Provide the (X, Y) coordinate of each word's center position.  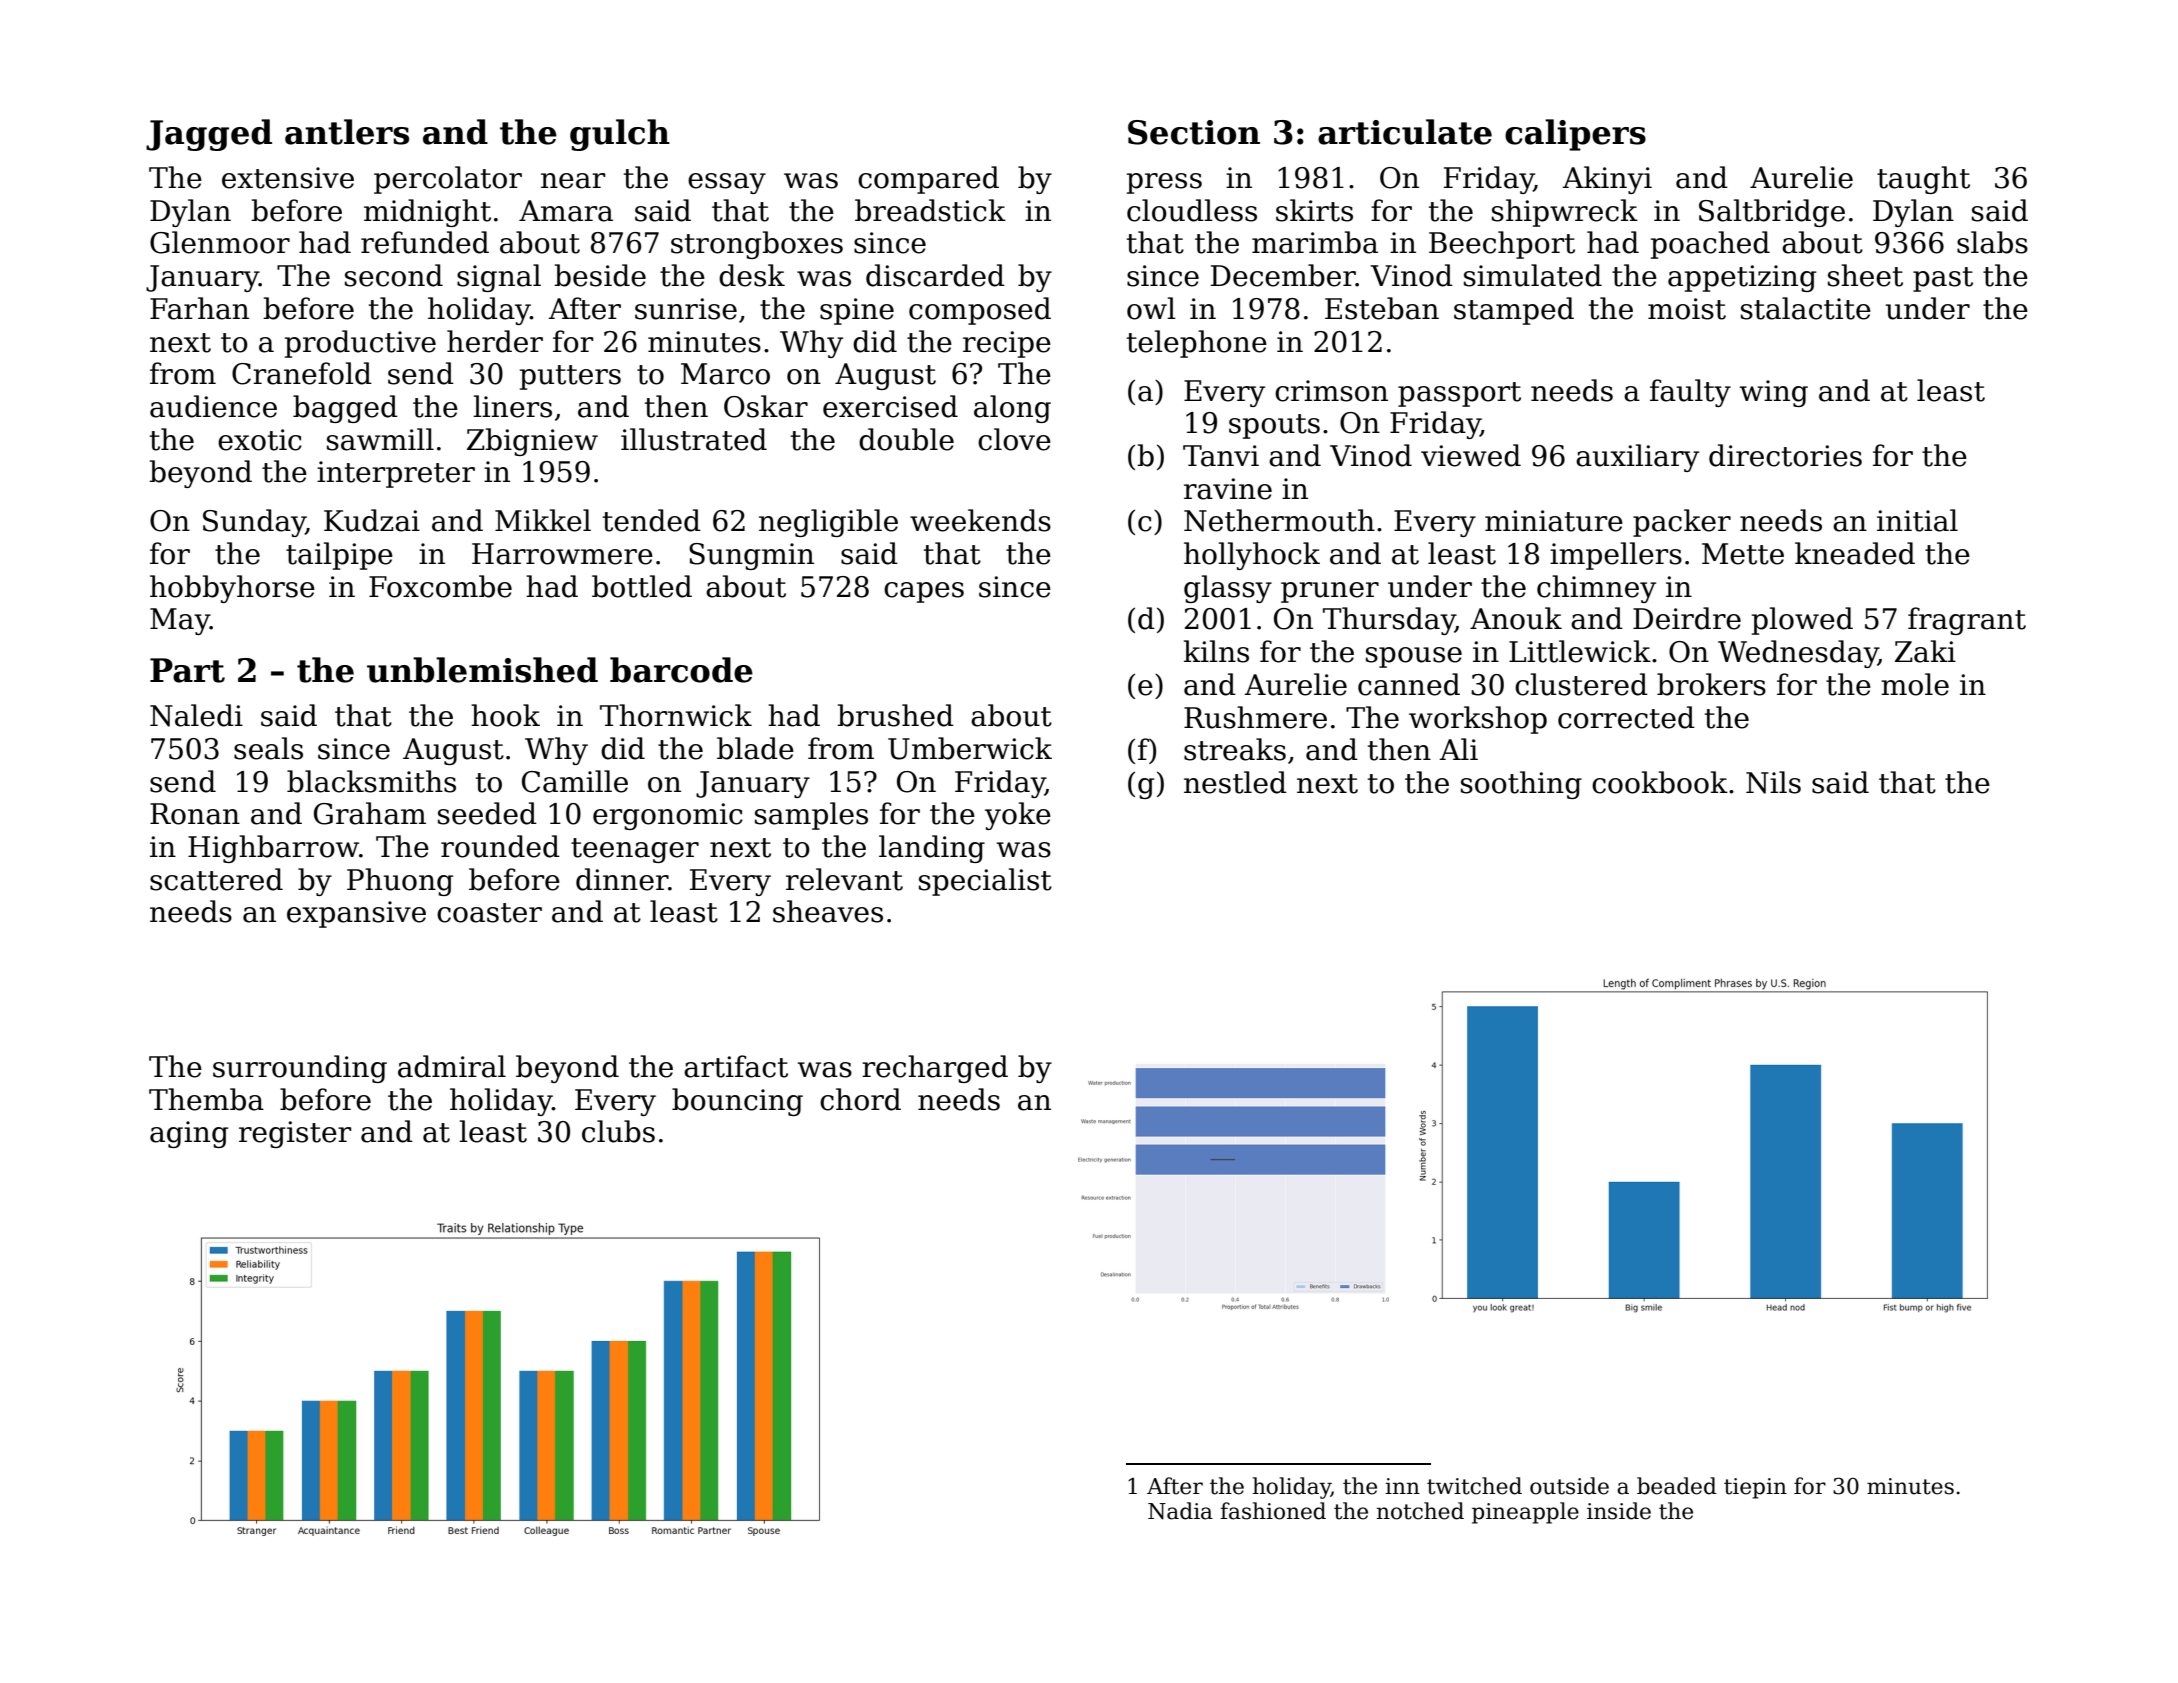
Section (1194, 132)
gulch (620, 135)
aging (189, 1134)
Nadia (1180, 1511)
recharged (935, 1069)
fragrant (1967, 621)
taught (1923, 180)
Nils (1773, 782)
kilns (1216, 651)
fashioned (1273, 1511)
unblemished (482, 670)
